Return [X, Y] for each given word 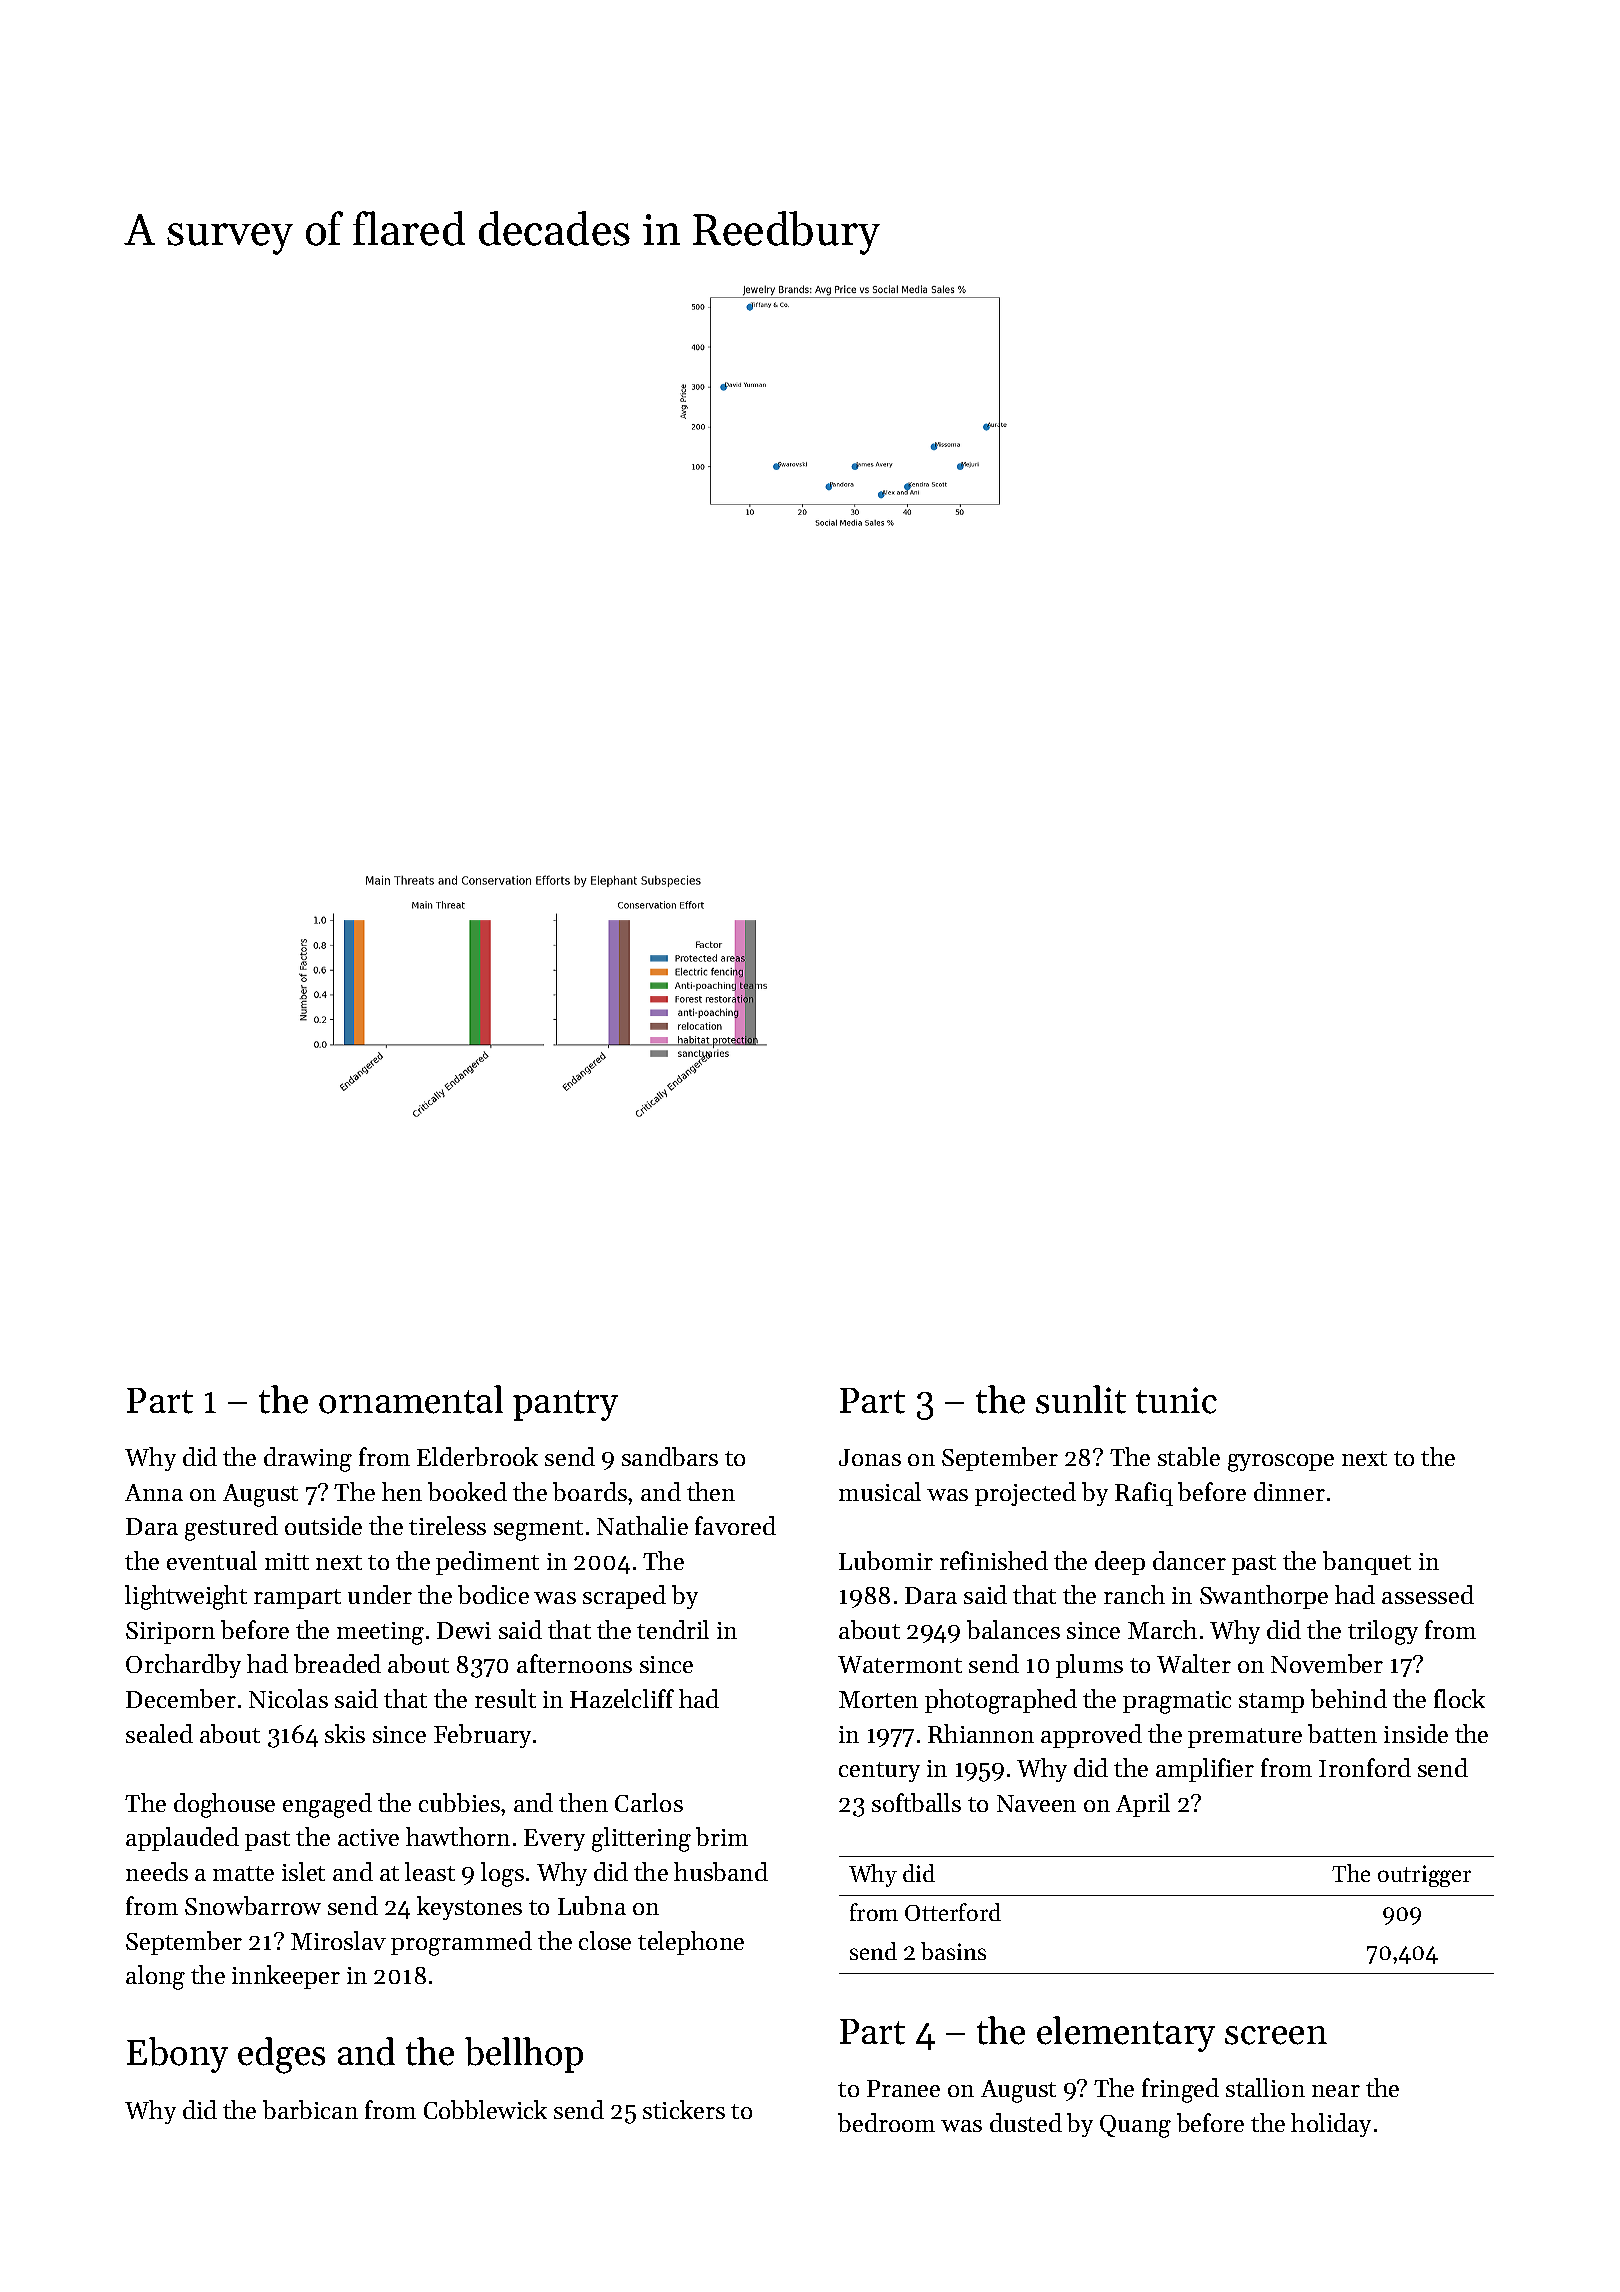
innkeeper [286, 1977]
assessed [1428, 1594]
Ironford [1365, 1767]
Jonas [870, 1457]
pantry [565, 1405]
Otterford [953, 1912]
